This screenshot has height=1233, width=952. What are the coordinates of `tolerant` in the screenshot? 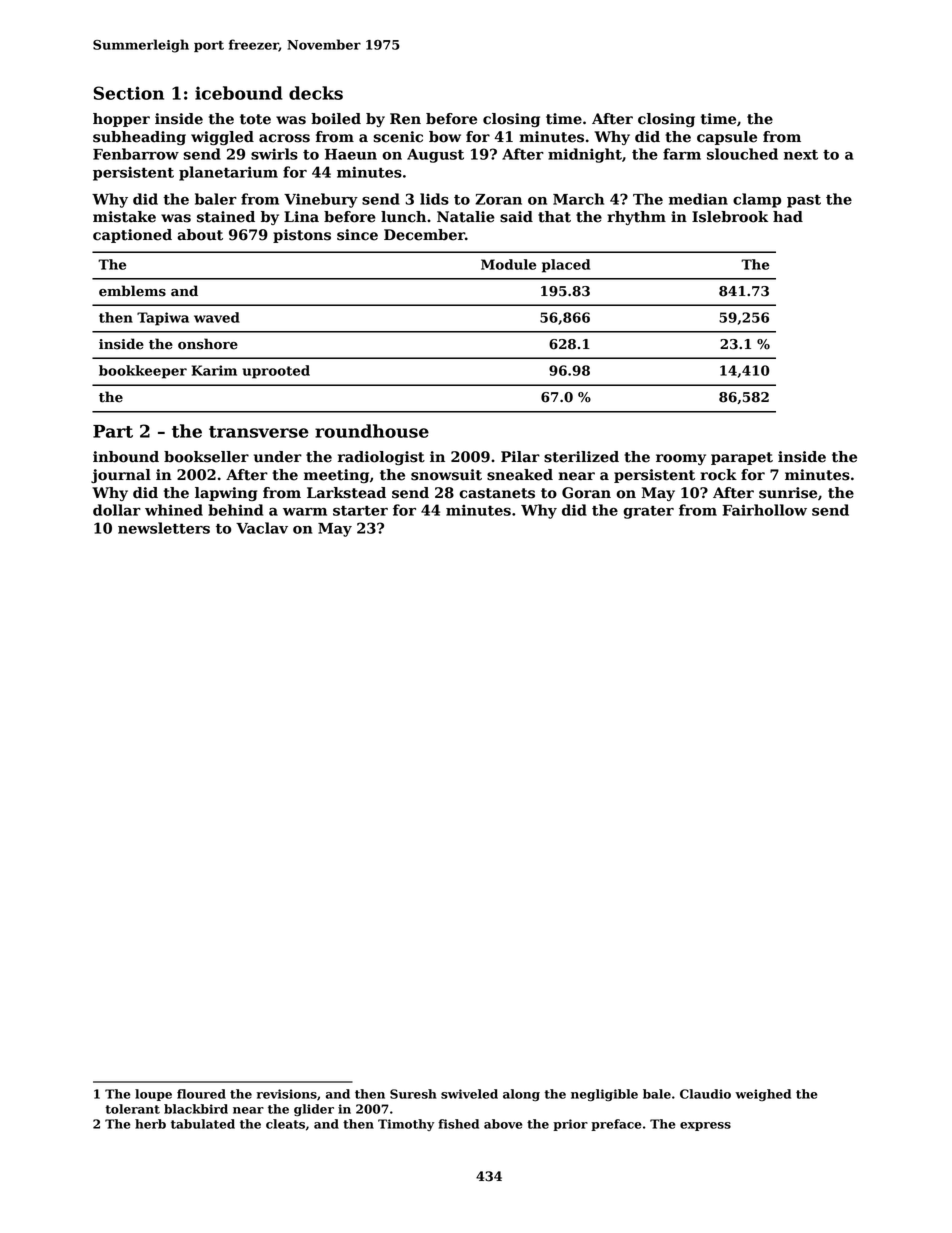 It's located at (132, 1109).
